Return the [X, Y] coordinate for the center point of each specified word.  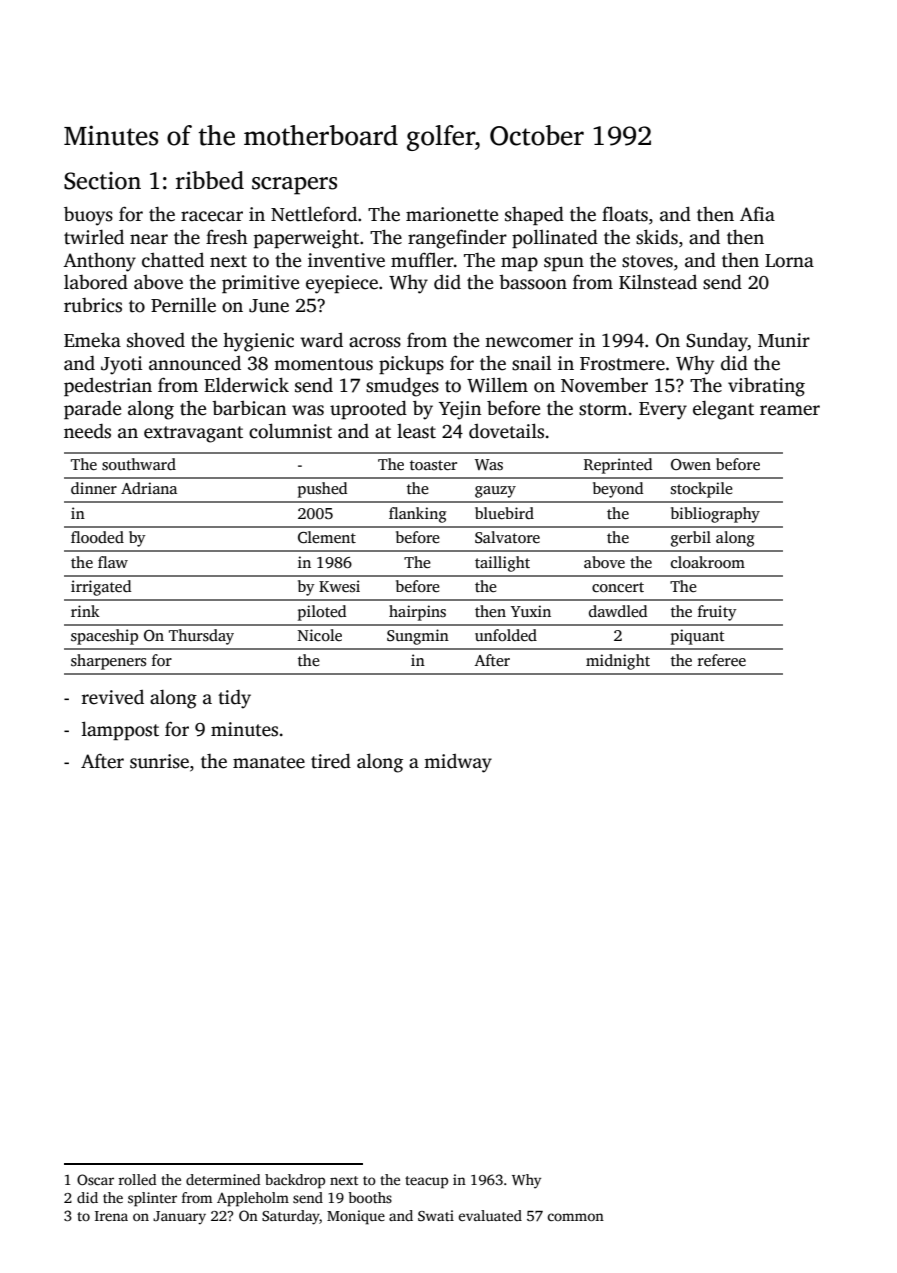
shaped [534, 215]
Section [102, 181]
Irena [111, 1216]
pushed [322, 490]
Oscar [95, 1179]
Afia [757, 214]
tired [331, 761]
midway [458, 763]
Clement [327, 537]
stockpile [702, 490]
